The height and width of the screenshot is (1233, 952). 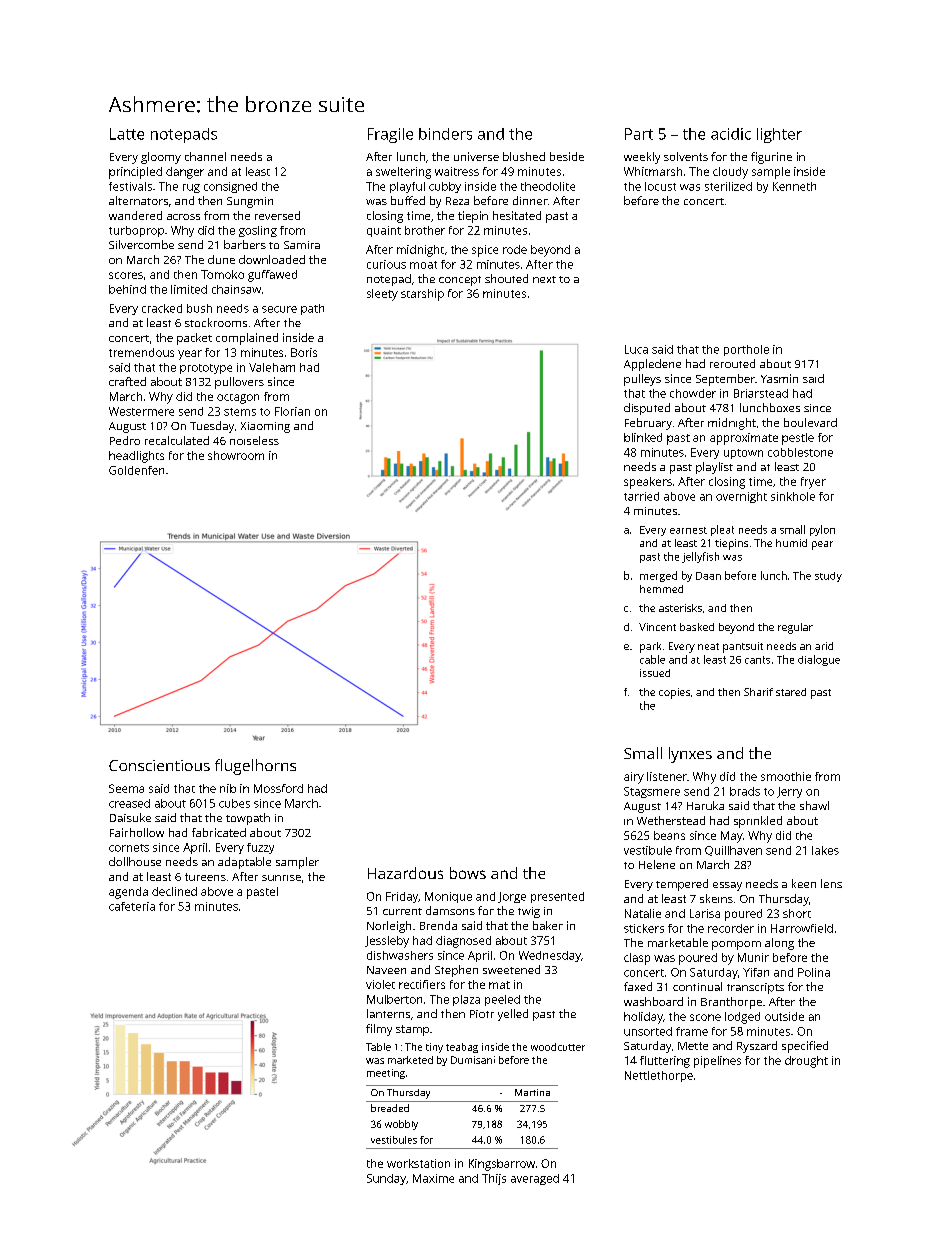 I want to click on blinked, so click(x=643, y=437).
